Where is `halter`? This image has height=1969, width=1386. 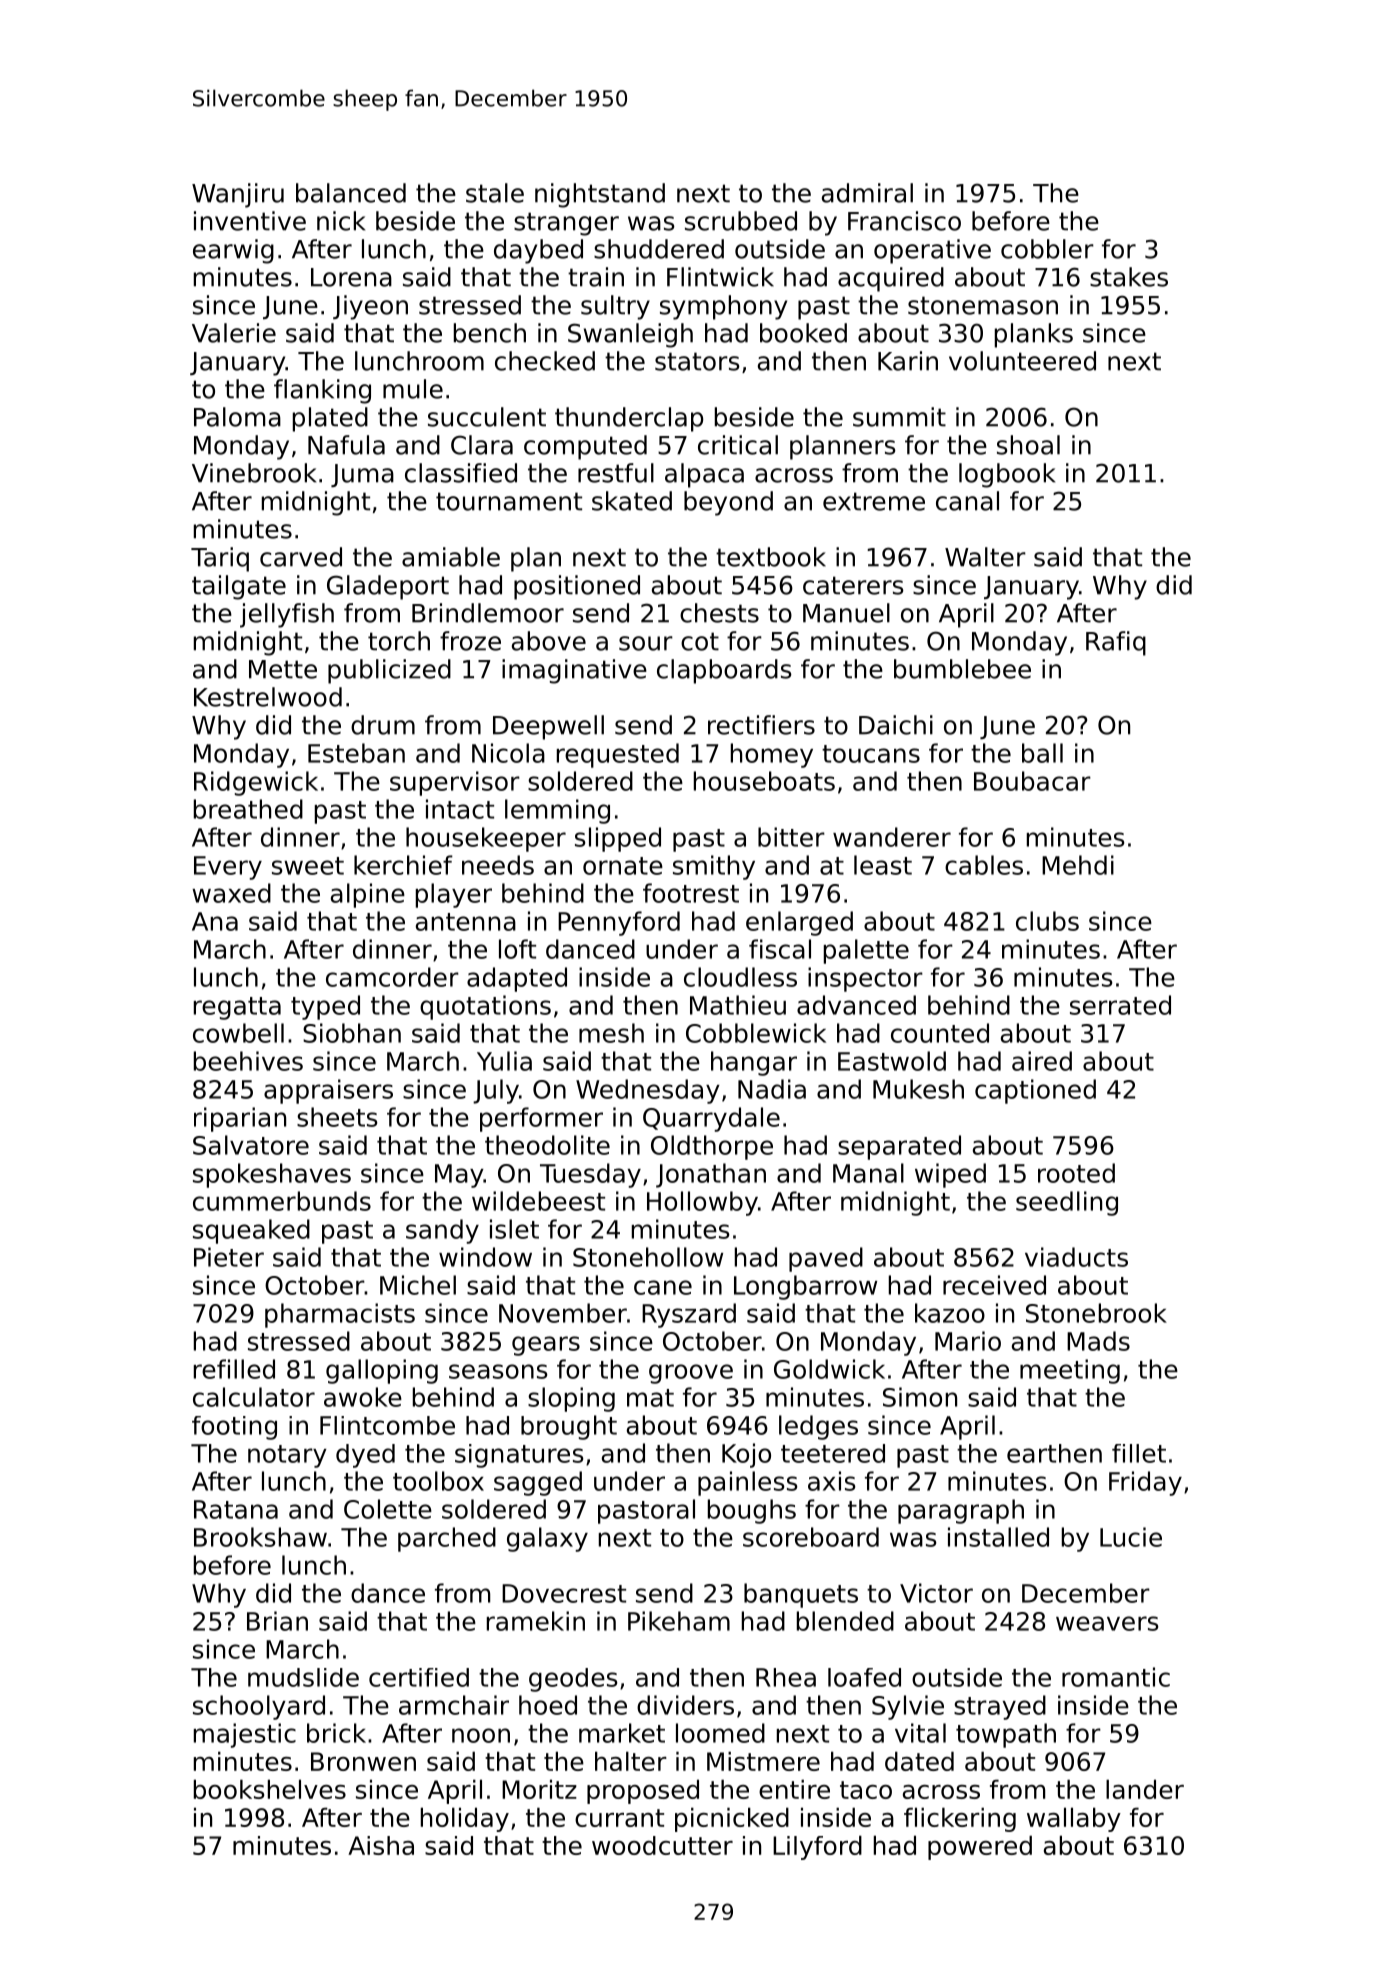 halter is located at coordinates (631, 1761).
